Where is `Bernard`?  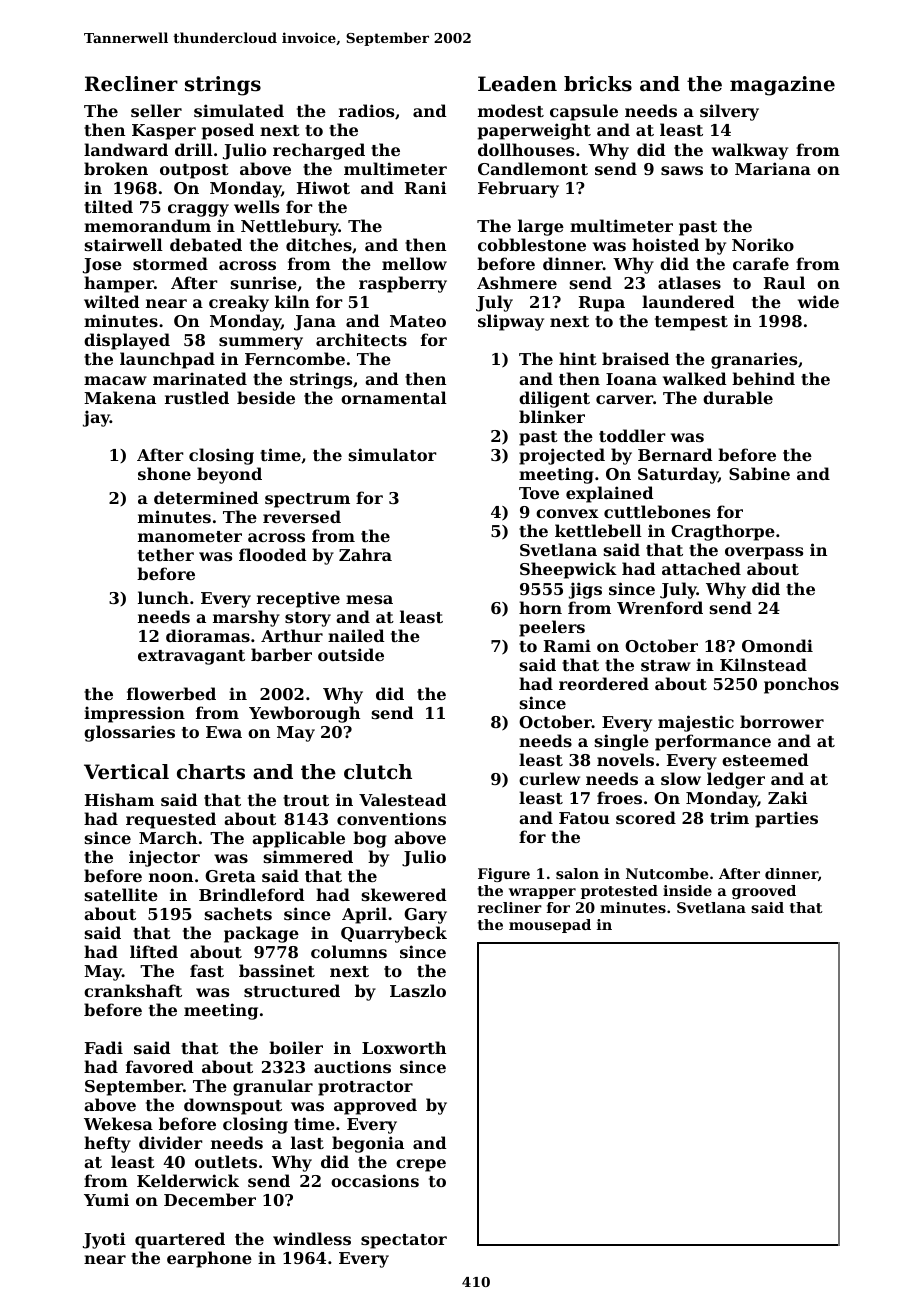 Bernard is located at coordinates (675, 454).
